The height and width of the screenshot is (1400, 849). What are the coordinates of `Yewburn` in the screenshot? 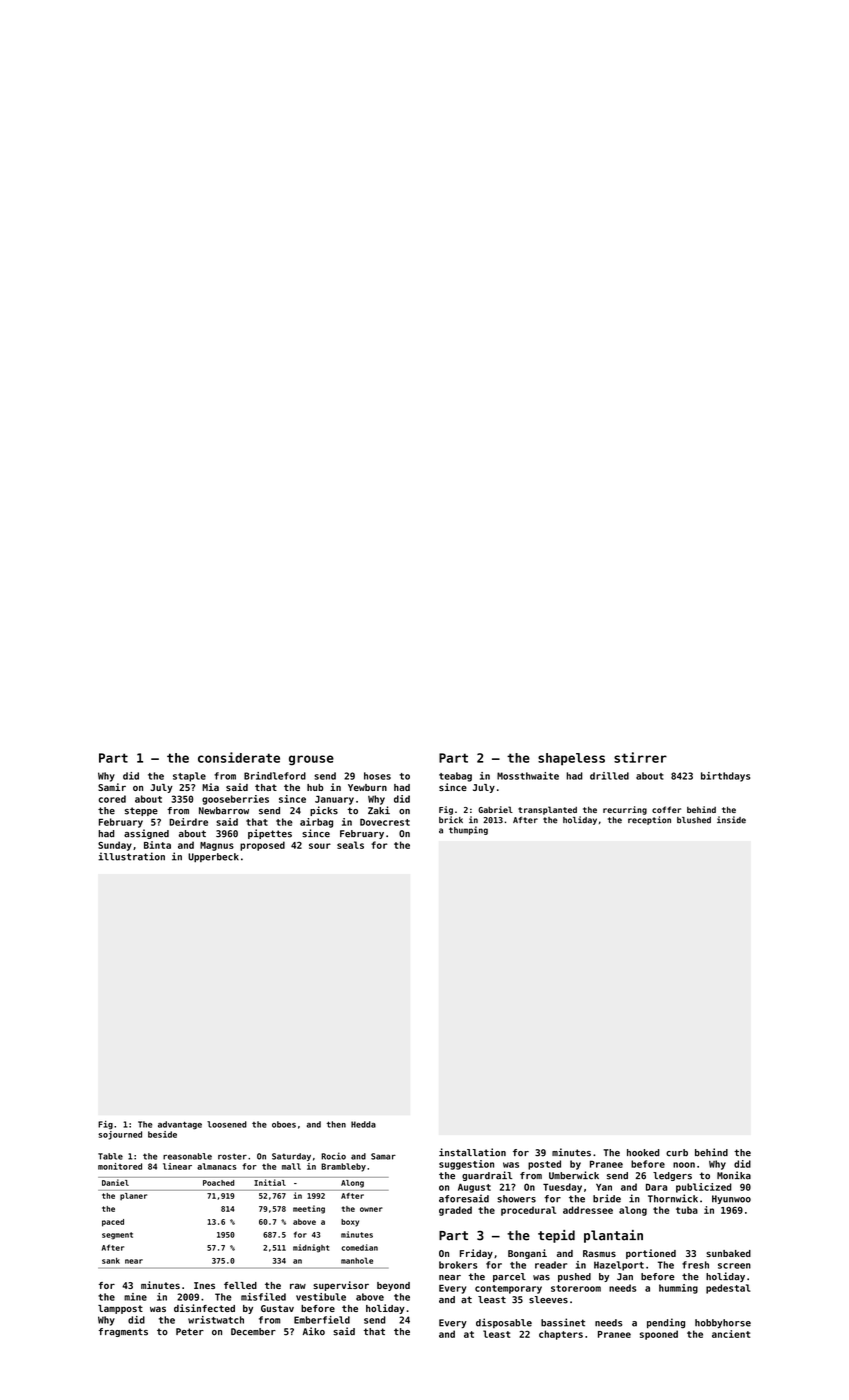 It's located at (367, 787).
